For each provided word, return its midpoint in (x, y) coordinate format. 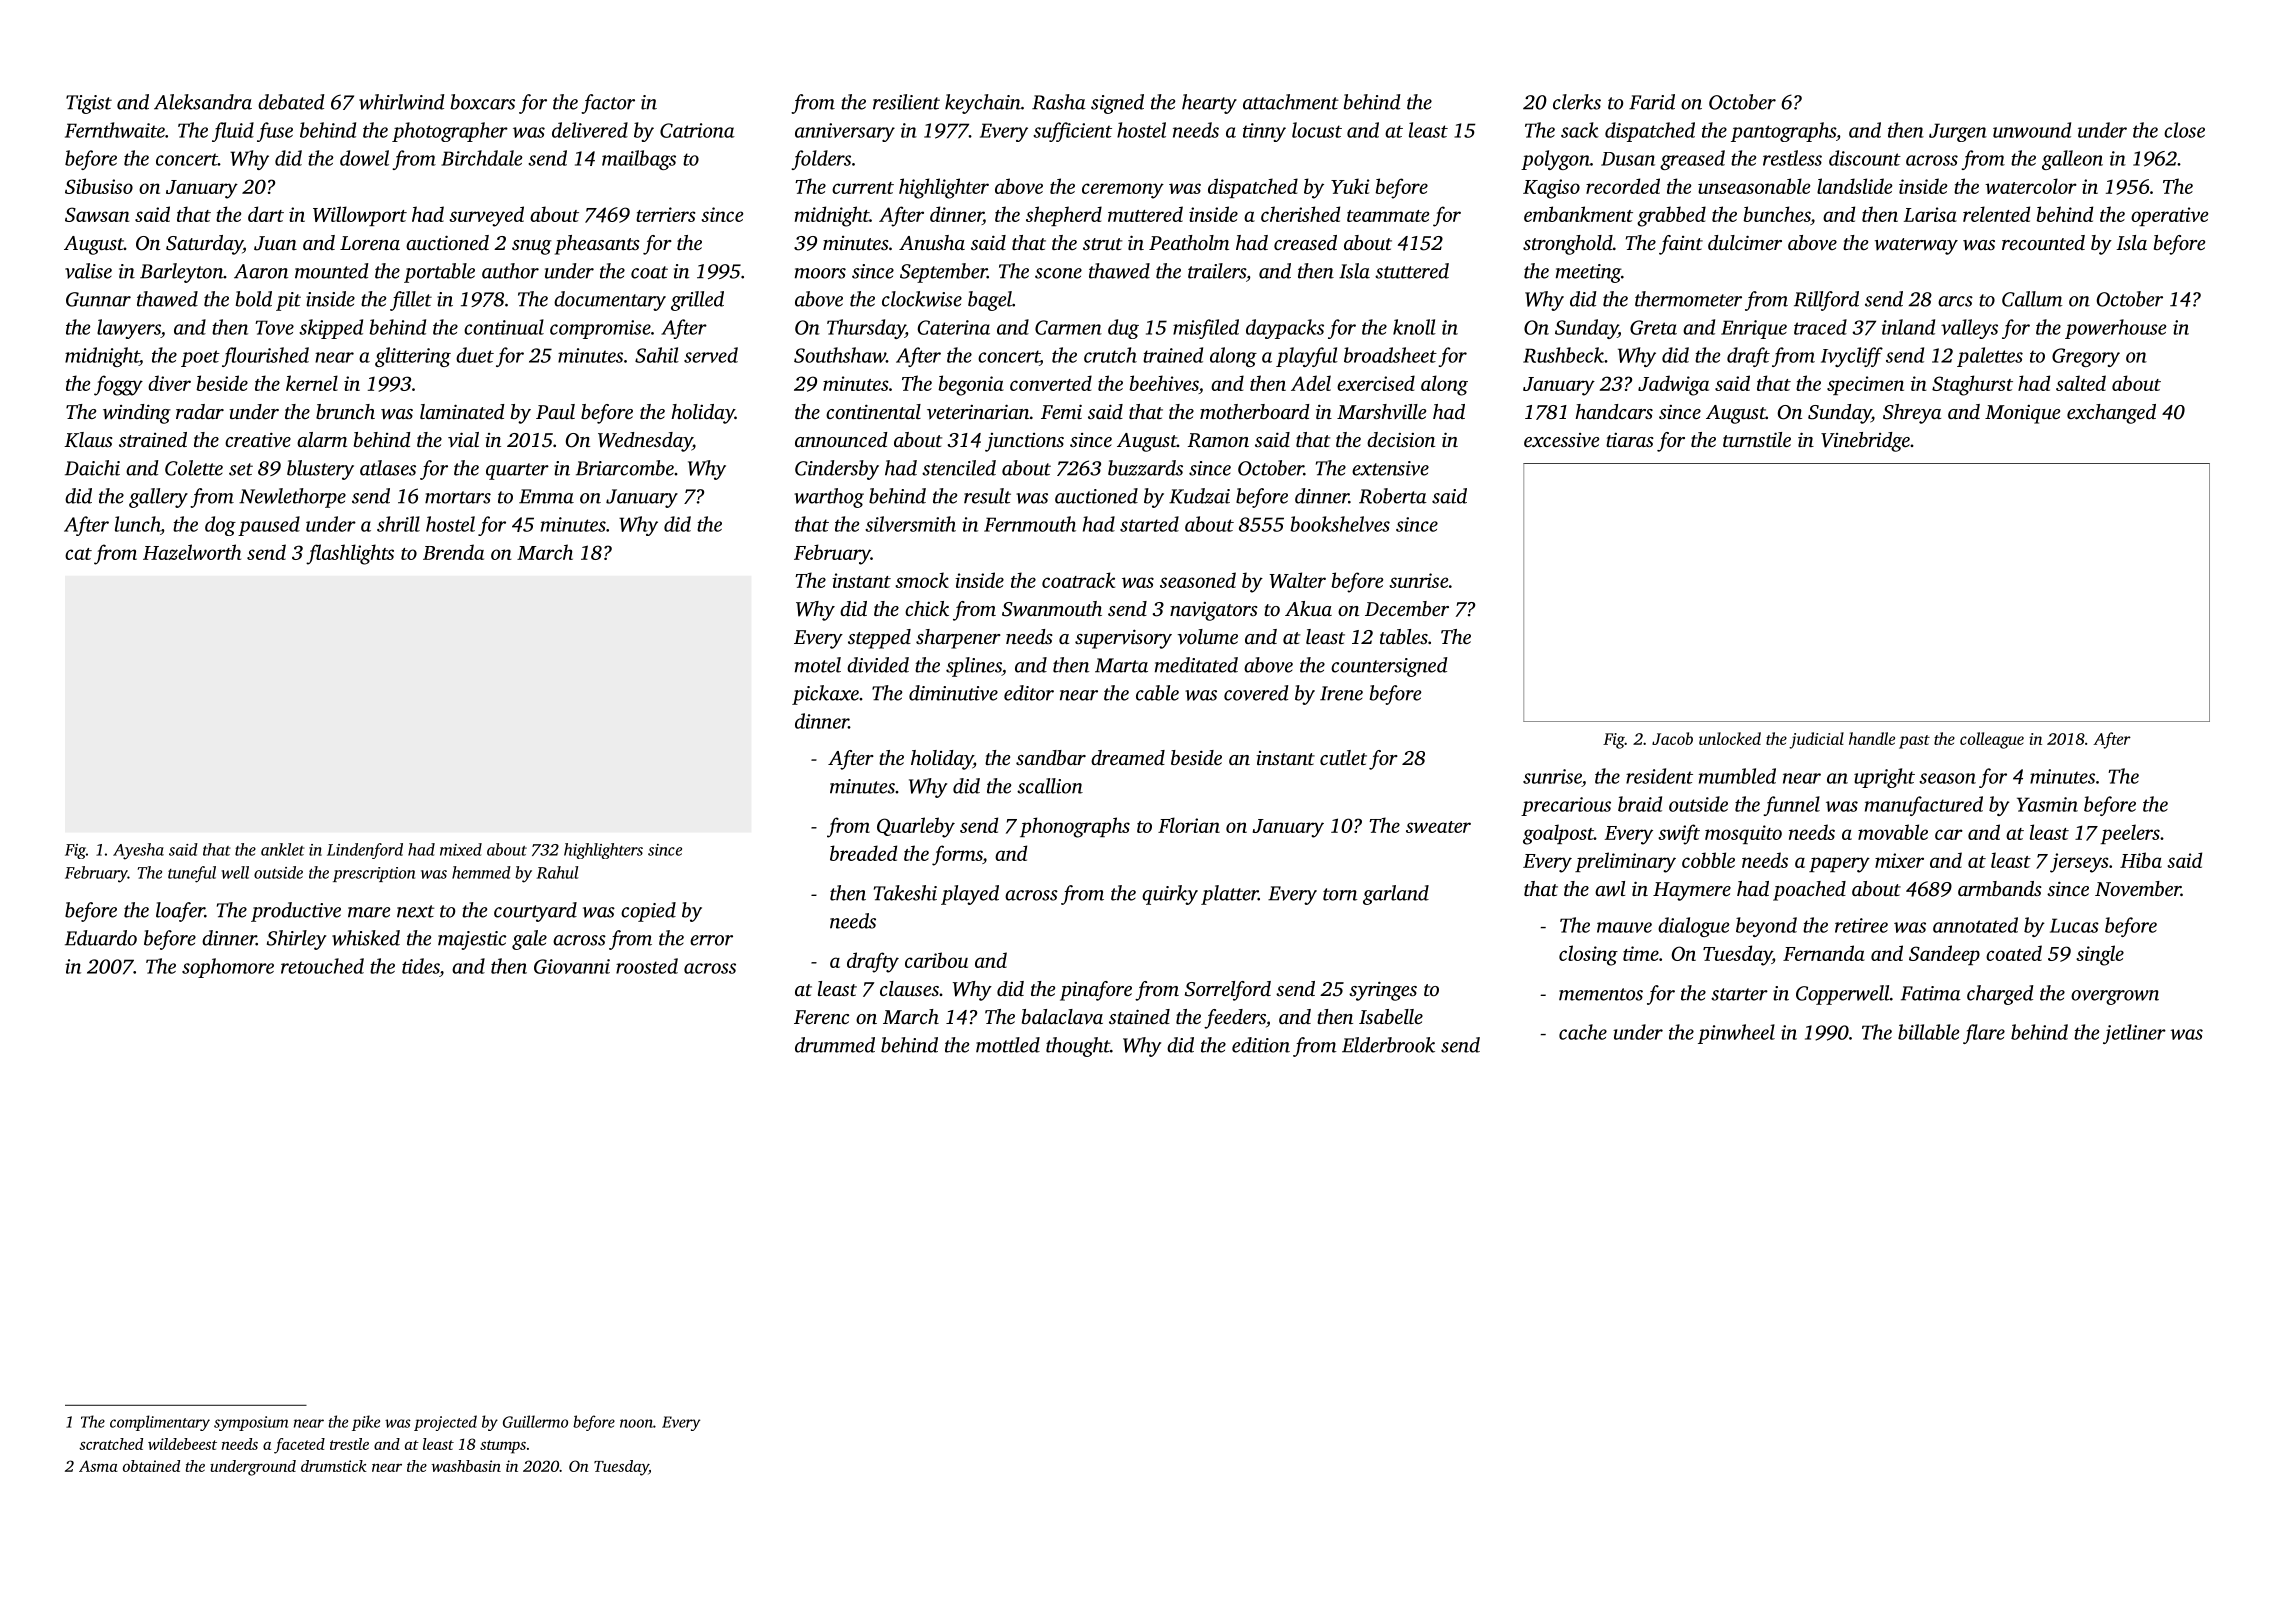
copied (648, 912)
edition (1261, 1045)
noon (636, 1423)
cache (1583, 1032)
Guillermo (535, 1421)
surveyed (486, 216)
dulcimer (1745, 242)
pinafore (1096, 991)
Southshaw (840, 355)
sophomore (228, 968)
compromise (600, 329)
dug (1123, 329)
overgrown (2115, 997)
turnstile (1757, 439)
